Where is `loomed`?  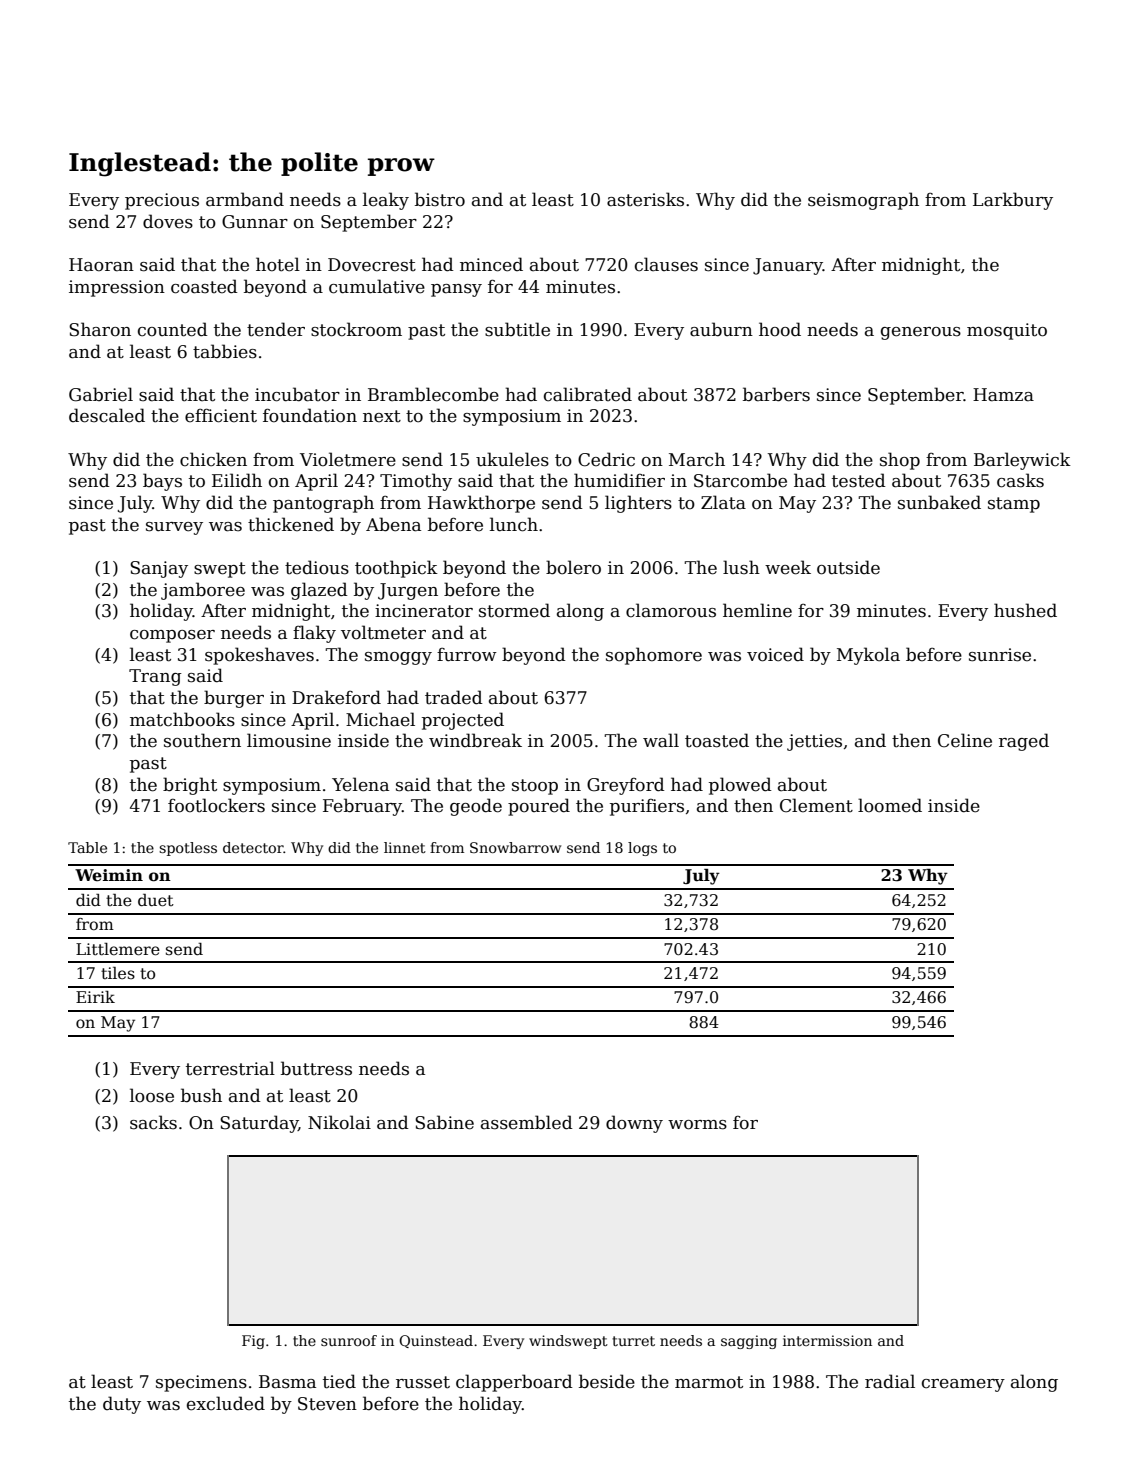
loomed is located at coordinates (890, 805).
